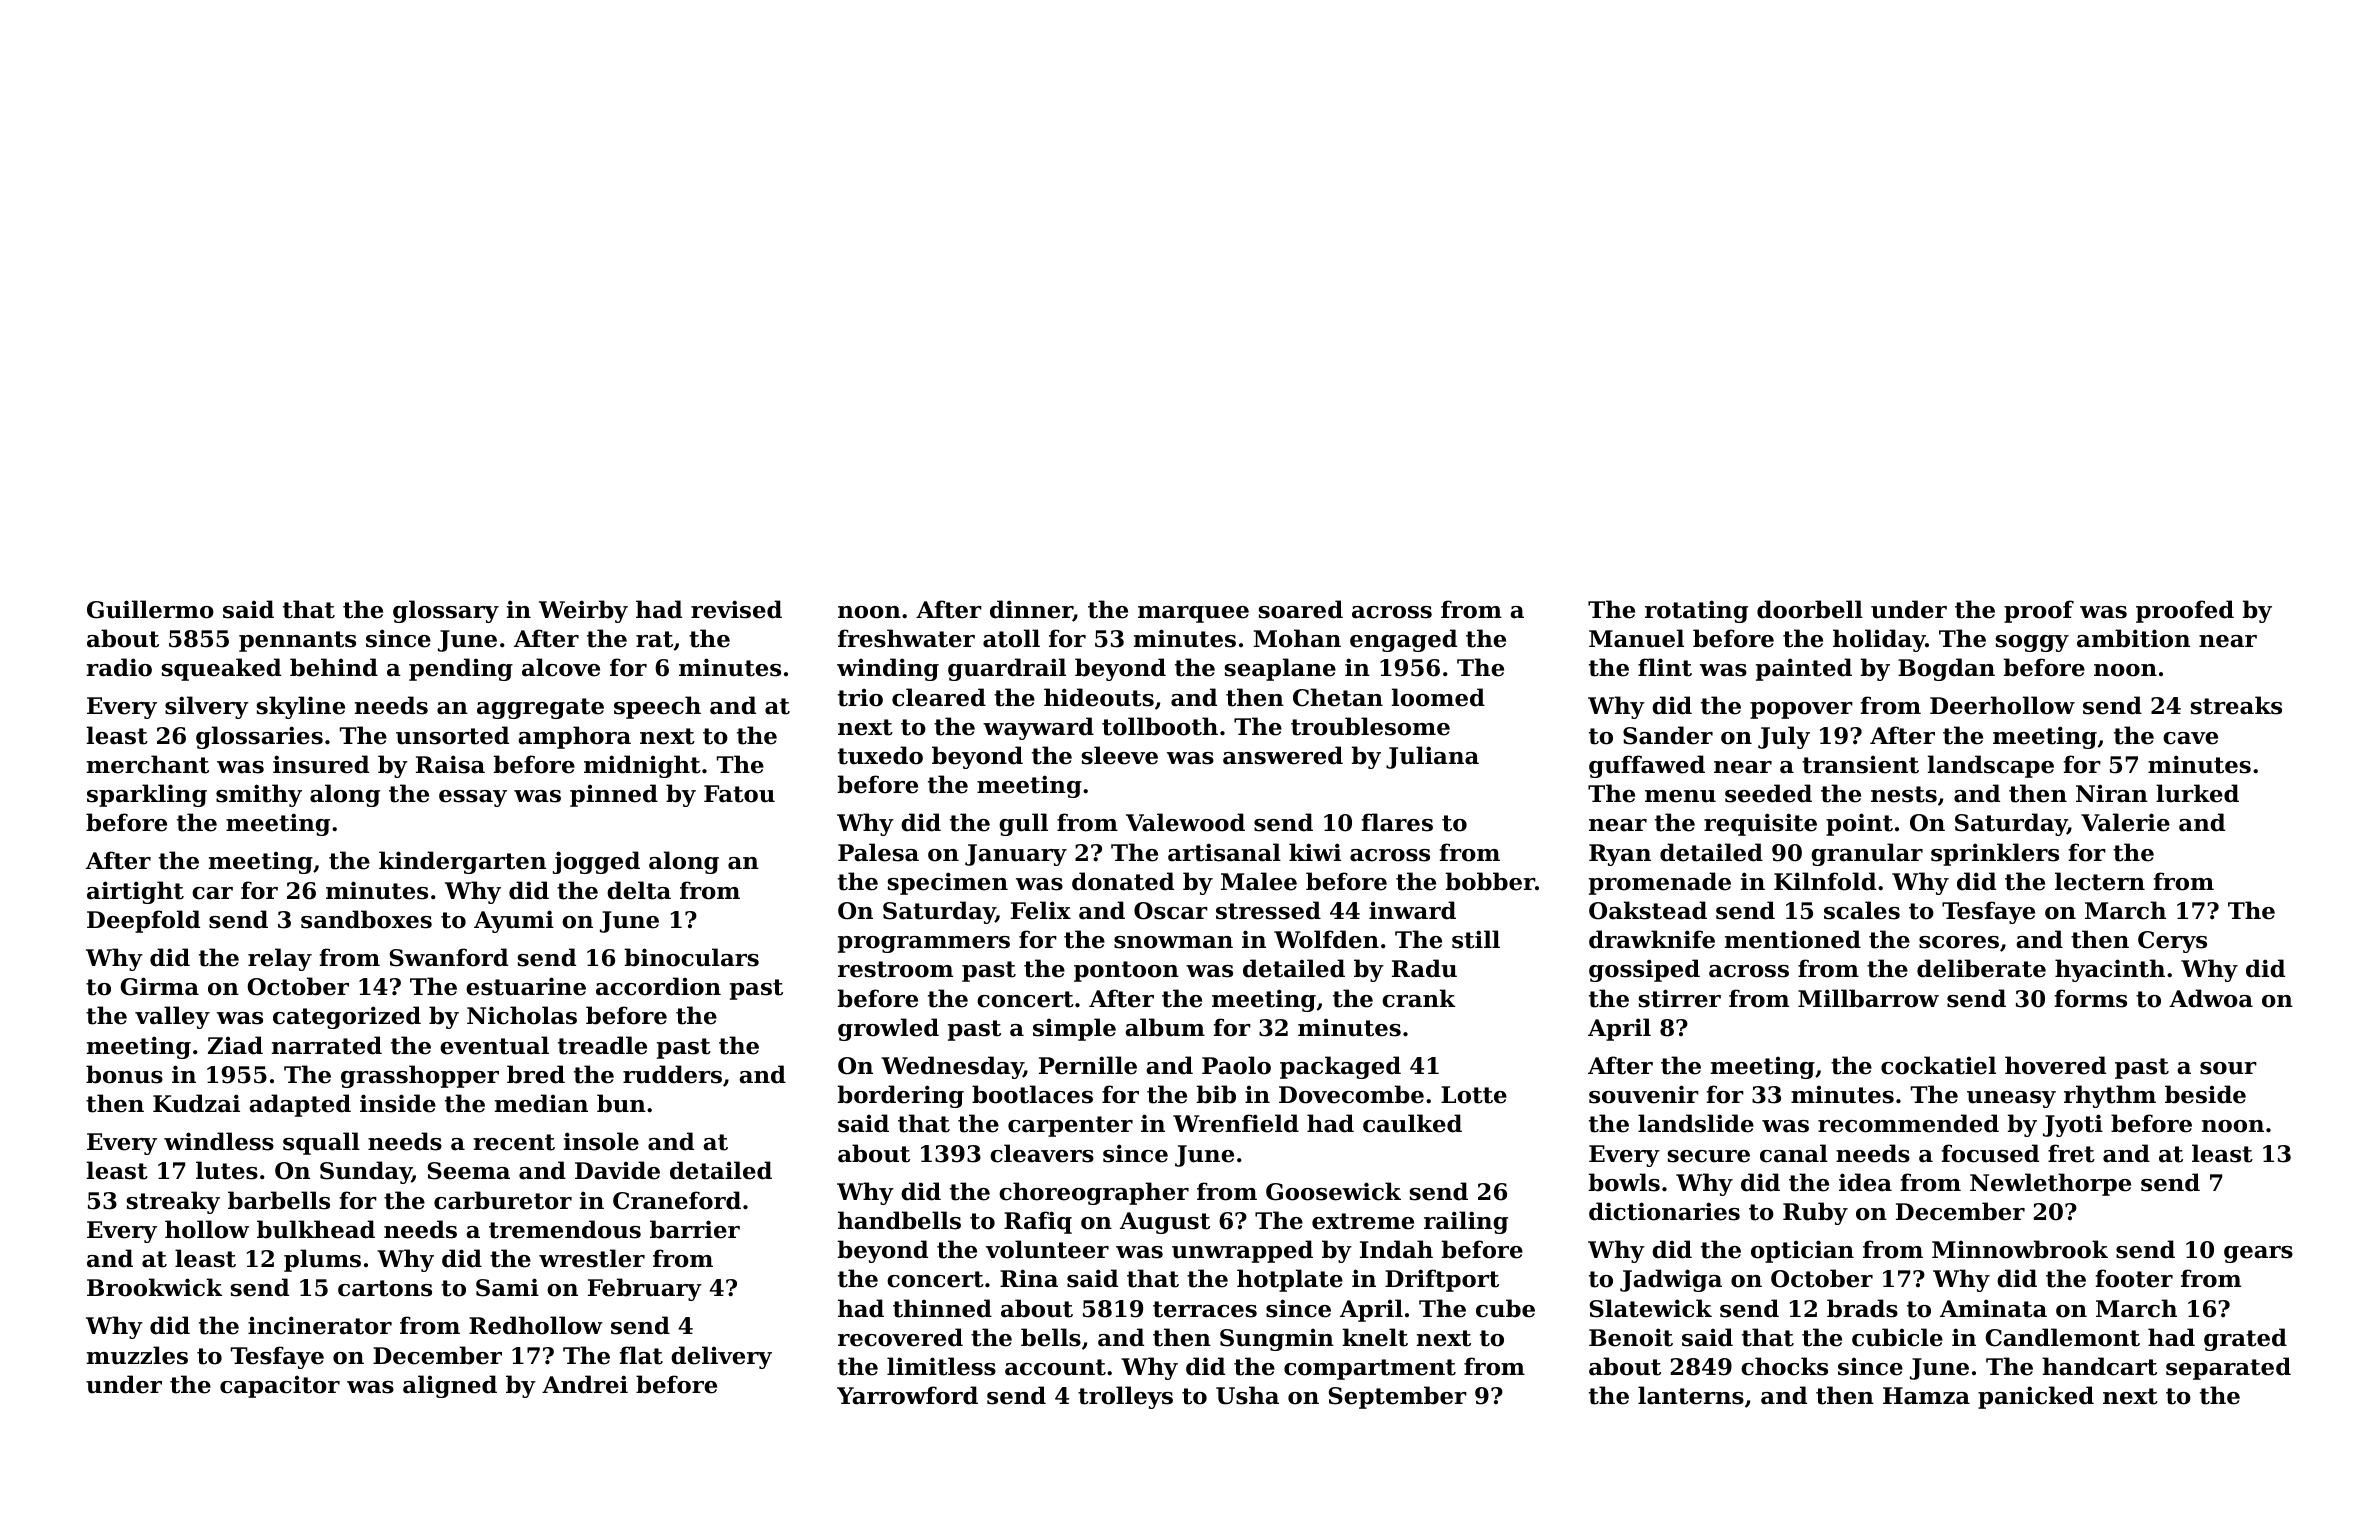 Image resolution: width=2380 pixels, height=1540 pixels. Describe the element at coordinates (1760, 824) in the page. I see `requisite` at that location.
